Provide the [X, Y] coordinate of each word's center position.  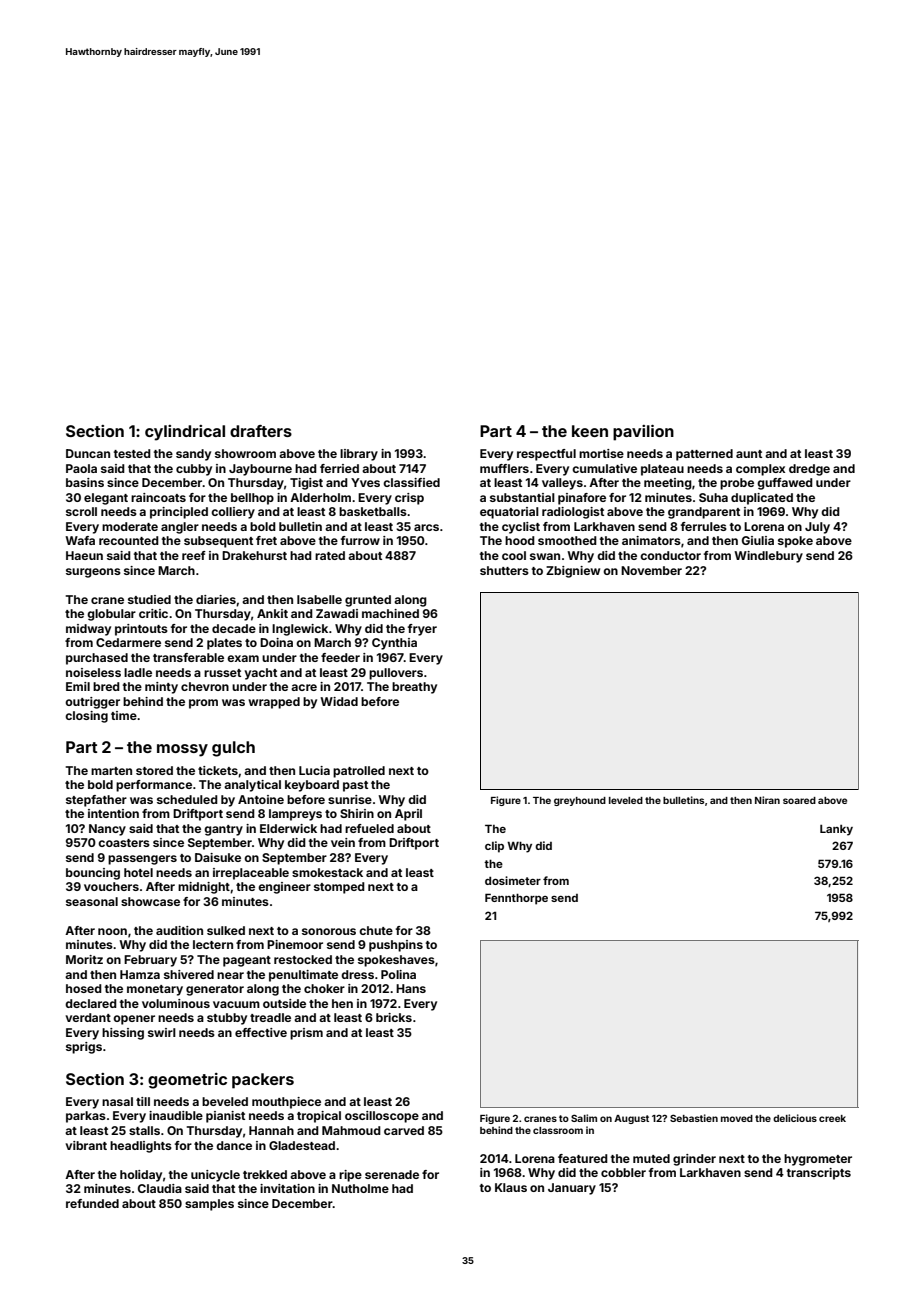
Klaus [511, 1187]
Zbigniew [573, 572]
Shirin [357, 813]
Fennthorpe [516, 899]
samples [209, 1205]
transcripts [819, 1174]
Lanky [836, 830]
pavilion [643, 433]
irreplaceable [251, 874]
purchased [97, 659]
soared [799, 800]
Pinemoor [295, 944]
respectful [546, 455]
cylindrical [185, 433]
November [651, 570]
